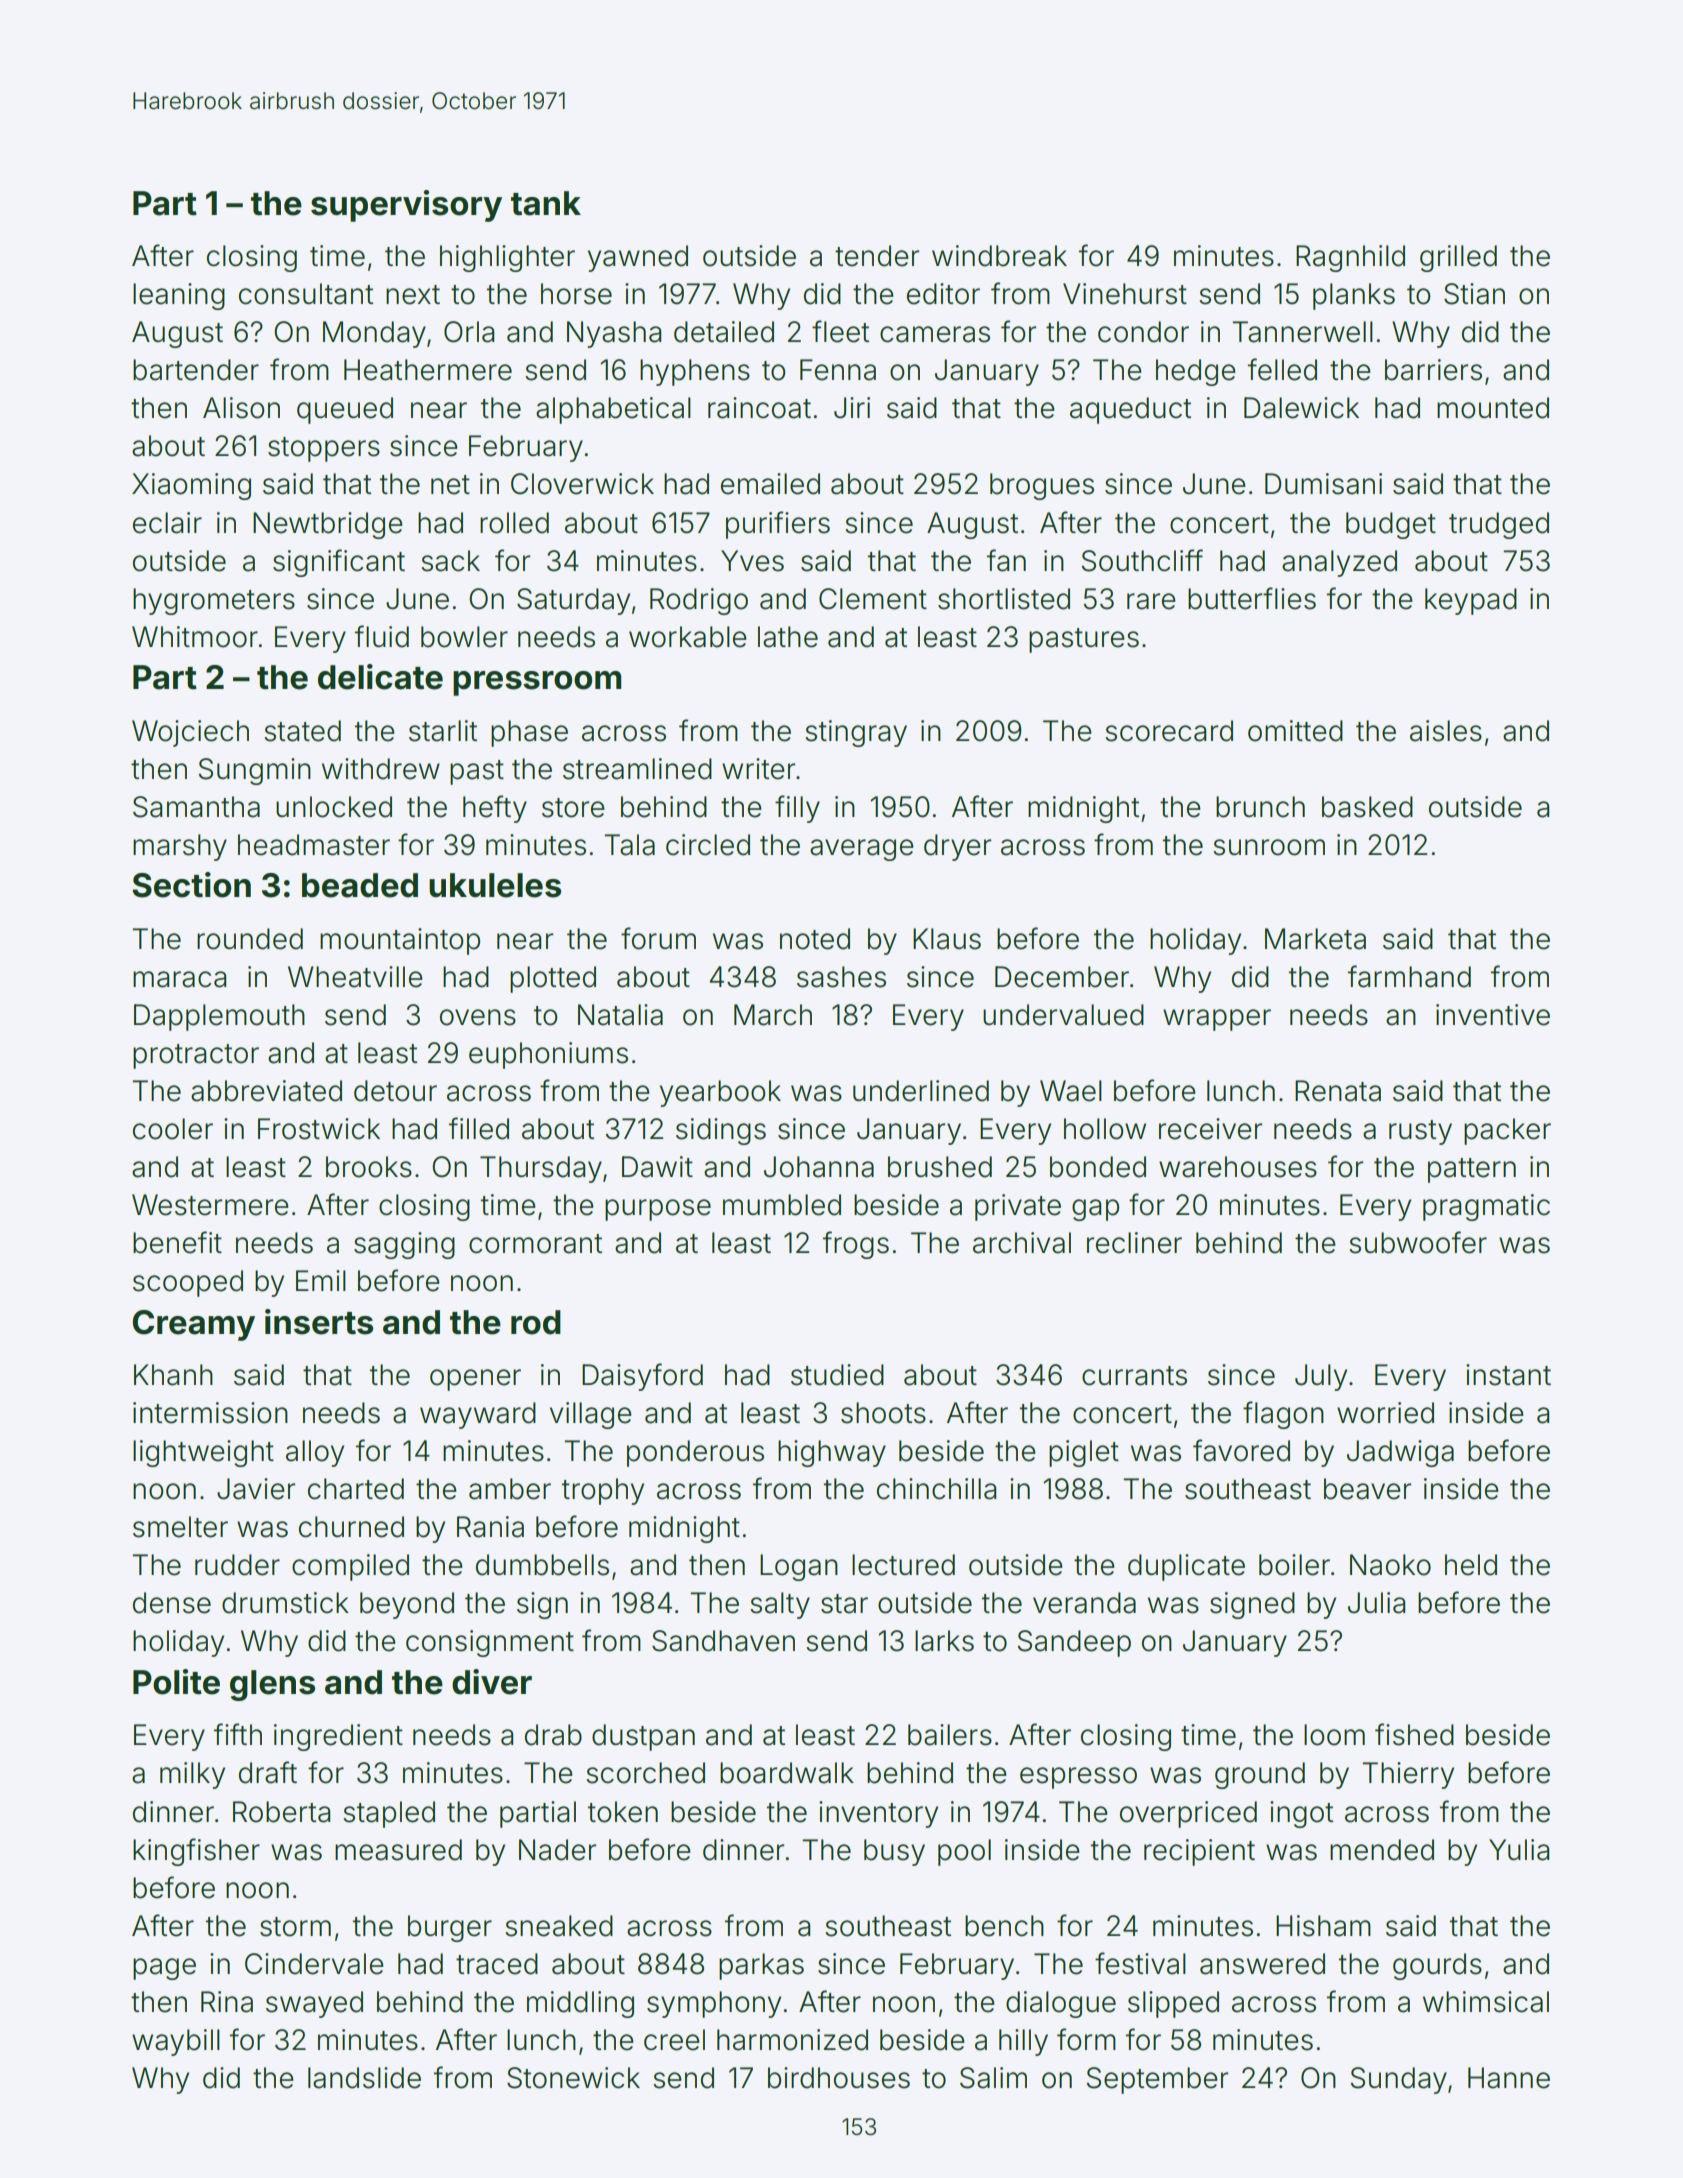 The width and height of the screenshot is (1683, 2178). I want to click on swayed, so click(314, 2004).
